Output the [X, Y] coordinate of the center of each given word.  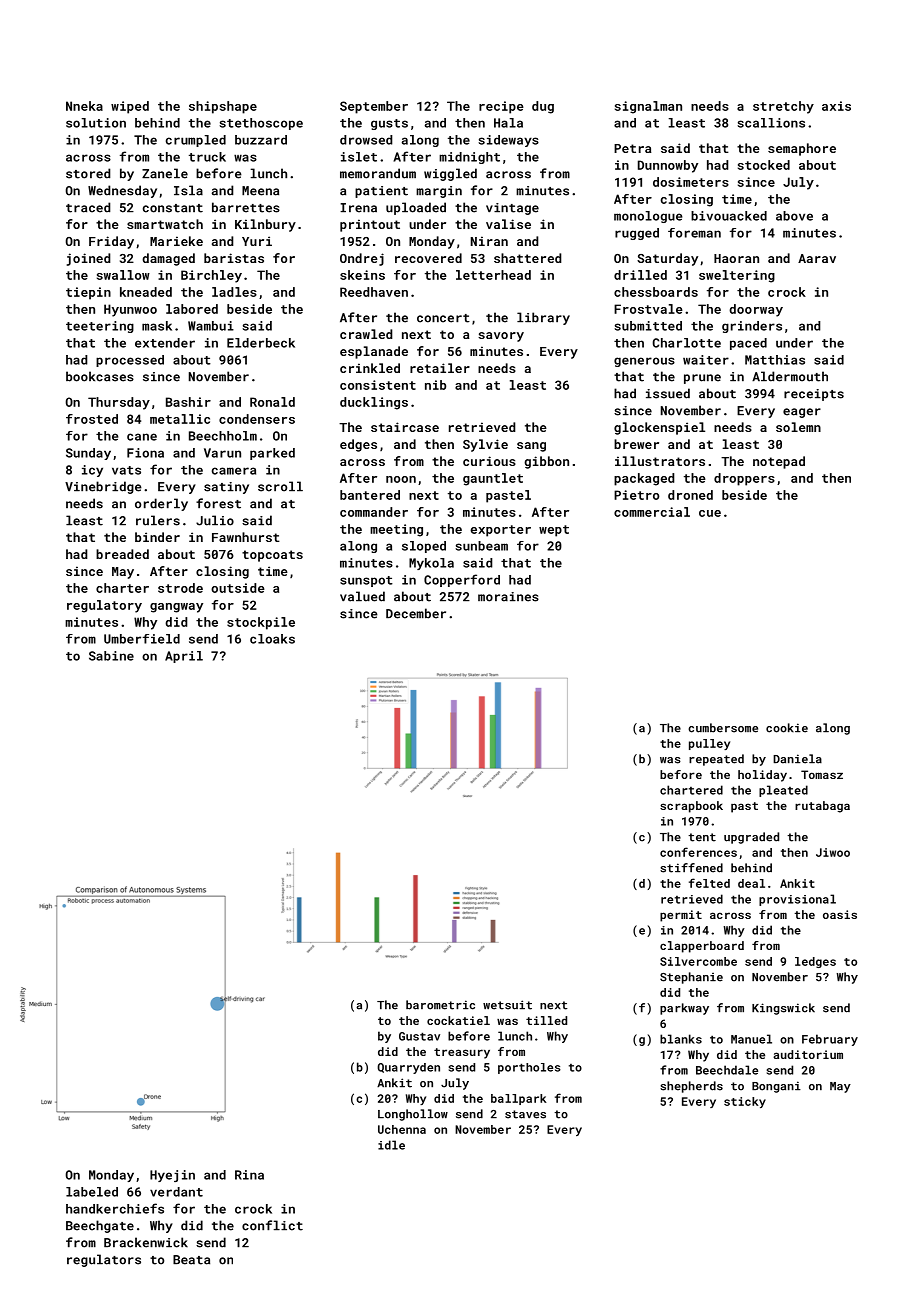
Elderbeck [261, 343]
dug [543, 107]
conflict [272, 1225]
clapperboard [702, 947]
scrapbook [691, 807]
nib [435, 385]
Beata [191, 1260]
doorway [756, 310]
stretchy [783, 107]
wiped [130, 107]
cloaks [272, 639]
